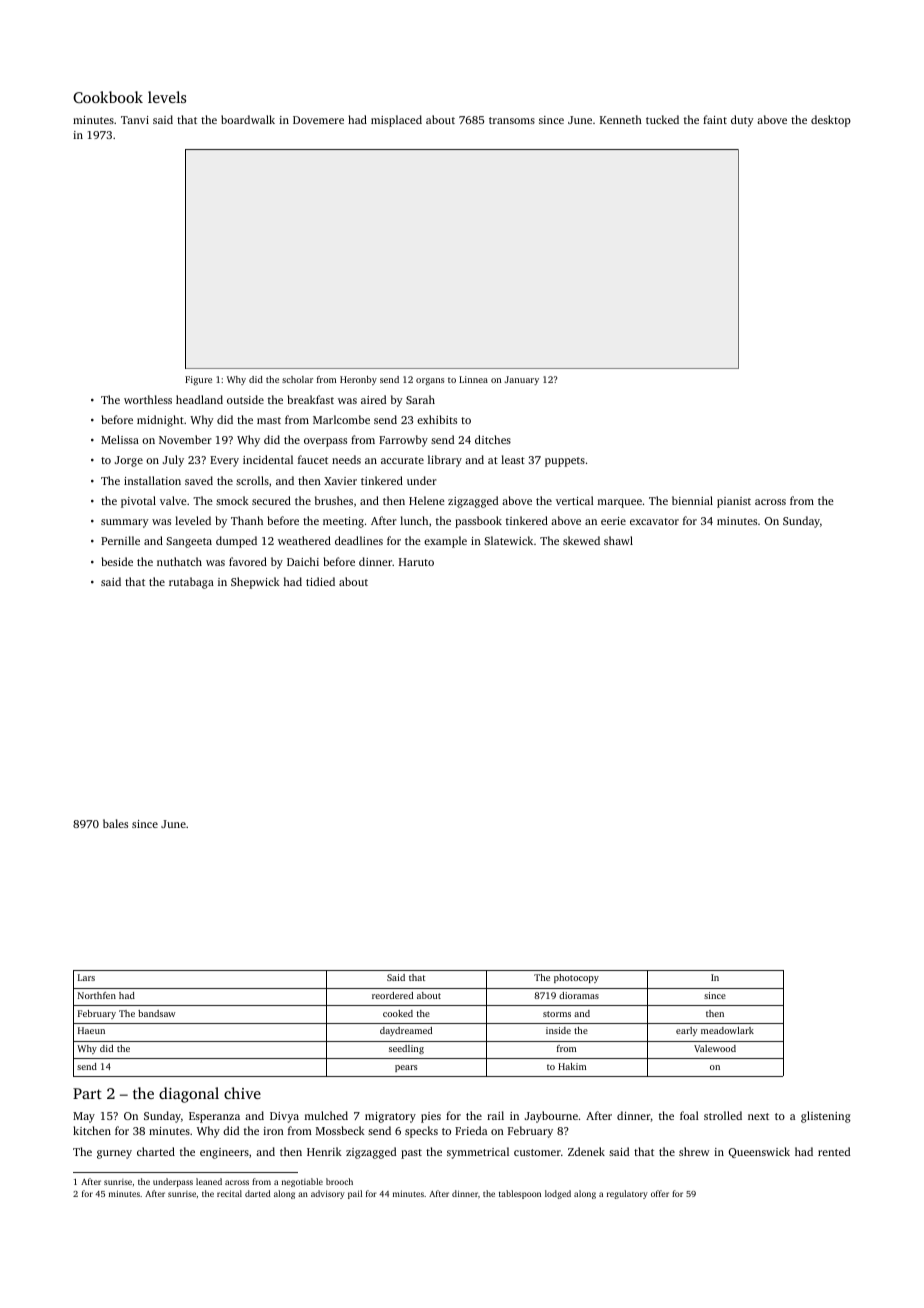 The width and height of the image is (924, 1308). I want to click on cooked, so click(398, 1013).
